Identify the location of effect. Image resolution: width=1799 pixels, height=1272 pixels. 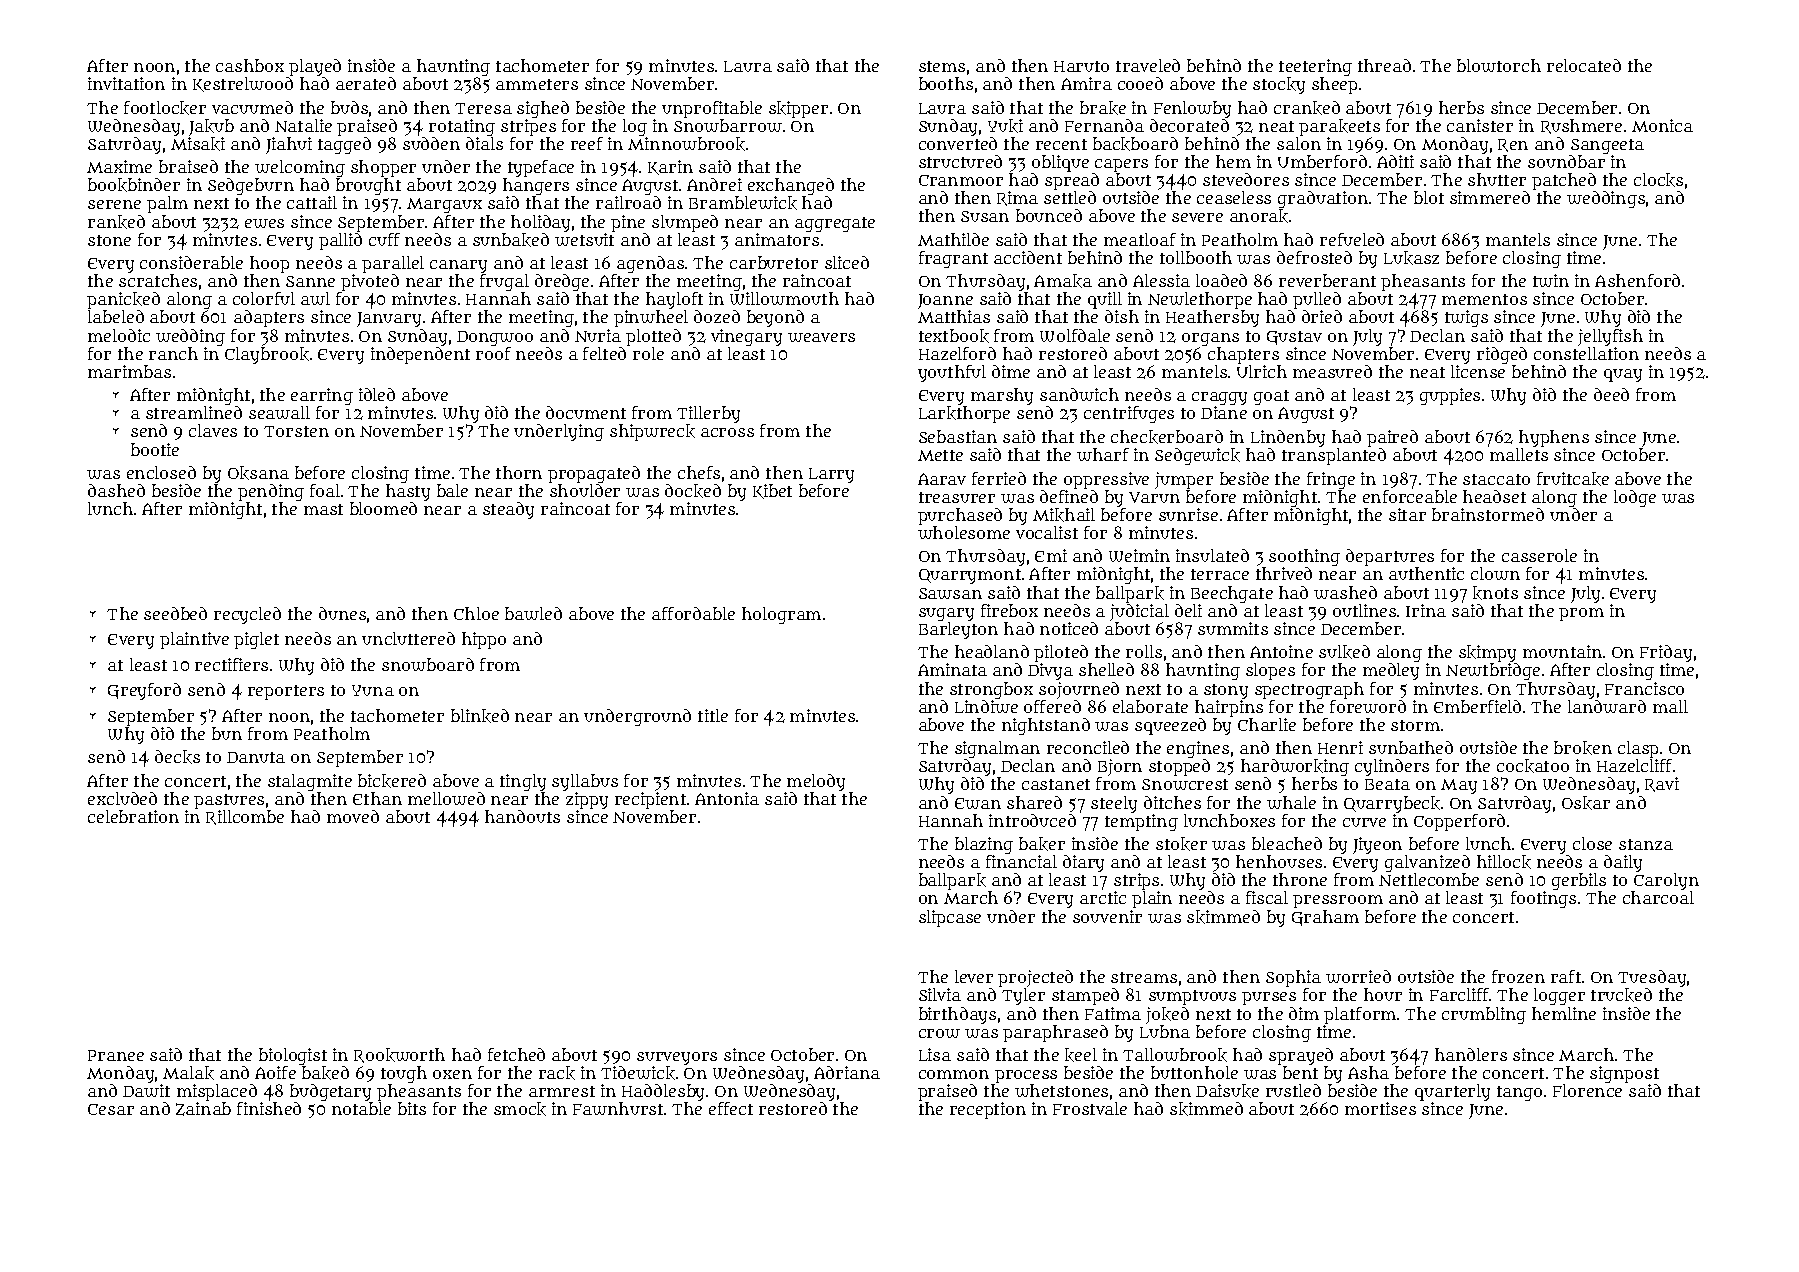
(731, 1108).
